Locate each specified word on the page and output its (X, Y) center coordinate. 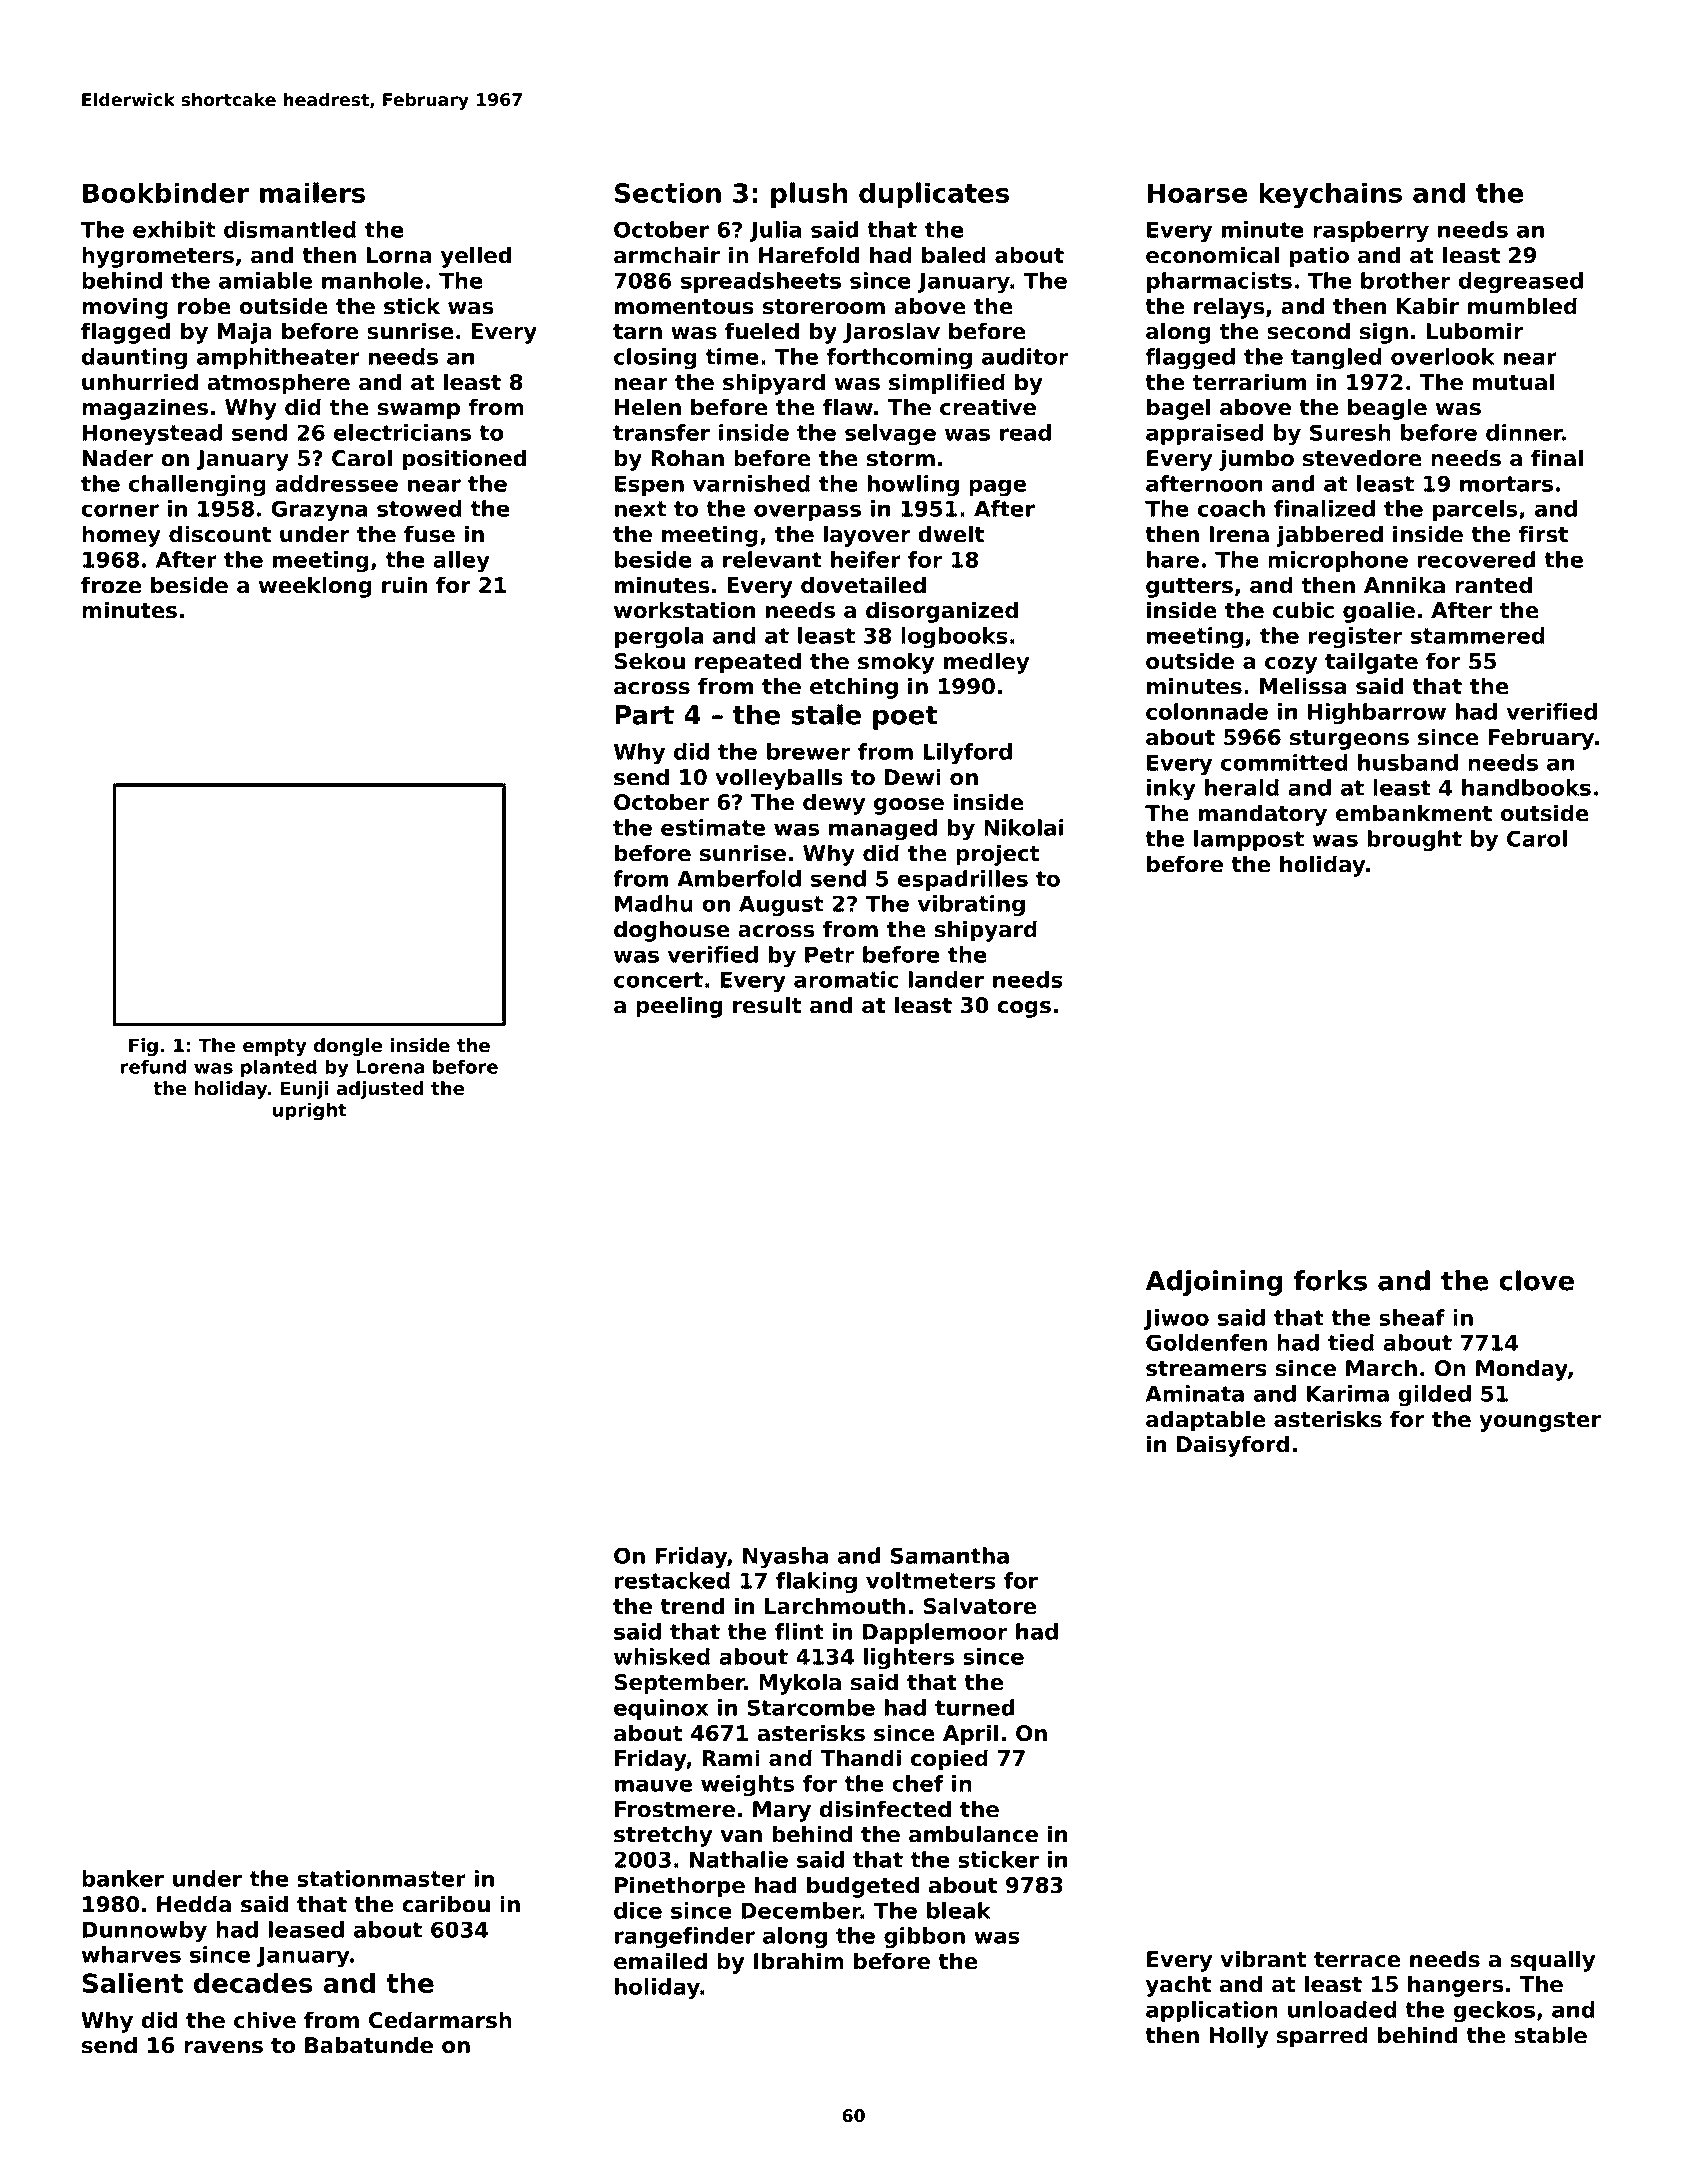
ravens (223, 2047)
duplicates (934, 195)
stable (1550, 2035)
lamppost (1249, 840)
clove (1536, 1280)
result (767, 1005)
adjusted (380, 1090)
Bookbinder (166, 192)
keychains (1330, 195)
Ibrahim (799, 1961)
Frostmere (675, 1809)
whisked (662, 1656)
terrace (1357, 1960)
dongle (348, 1047)
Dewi (913, 777)
